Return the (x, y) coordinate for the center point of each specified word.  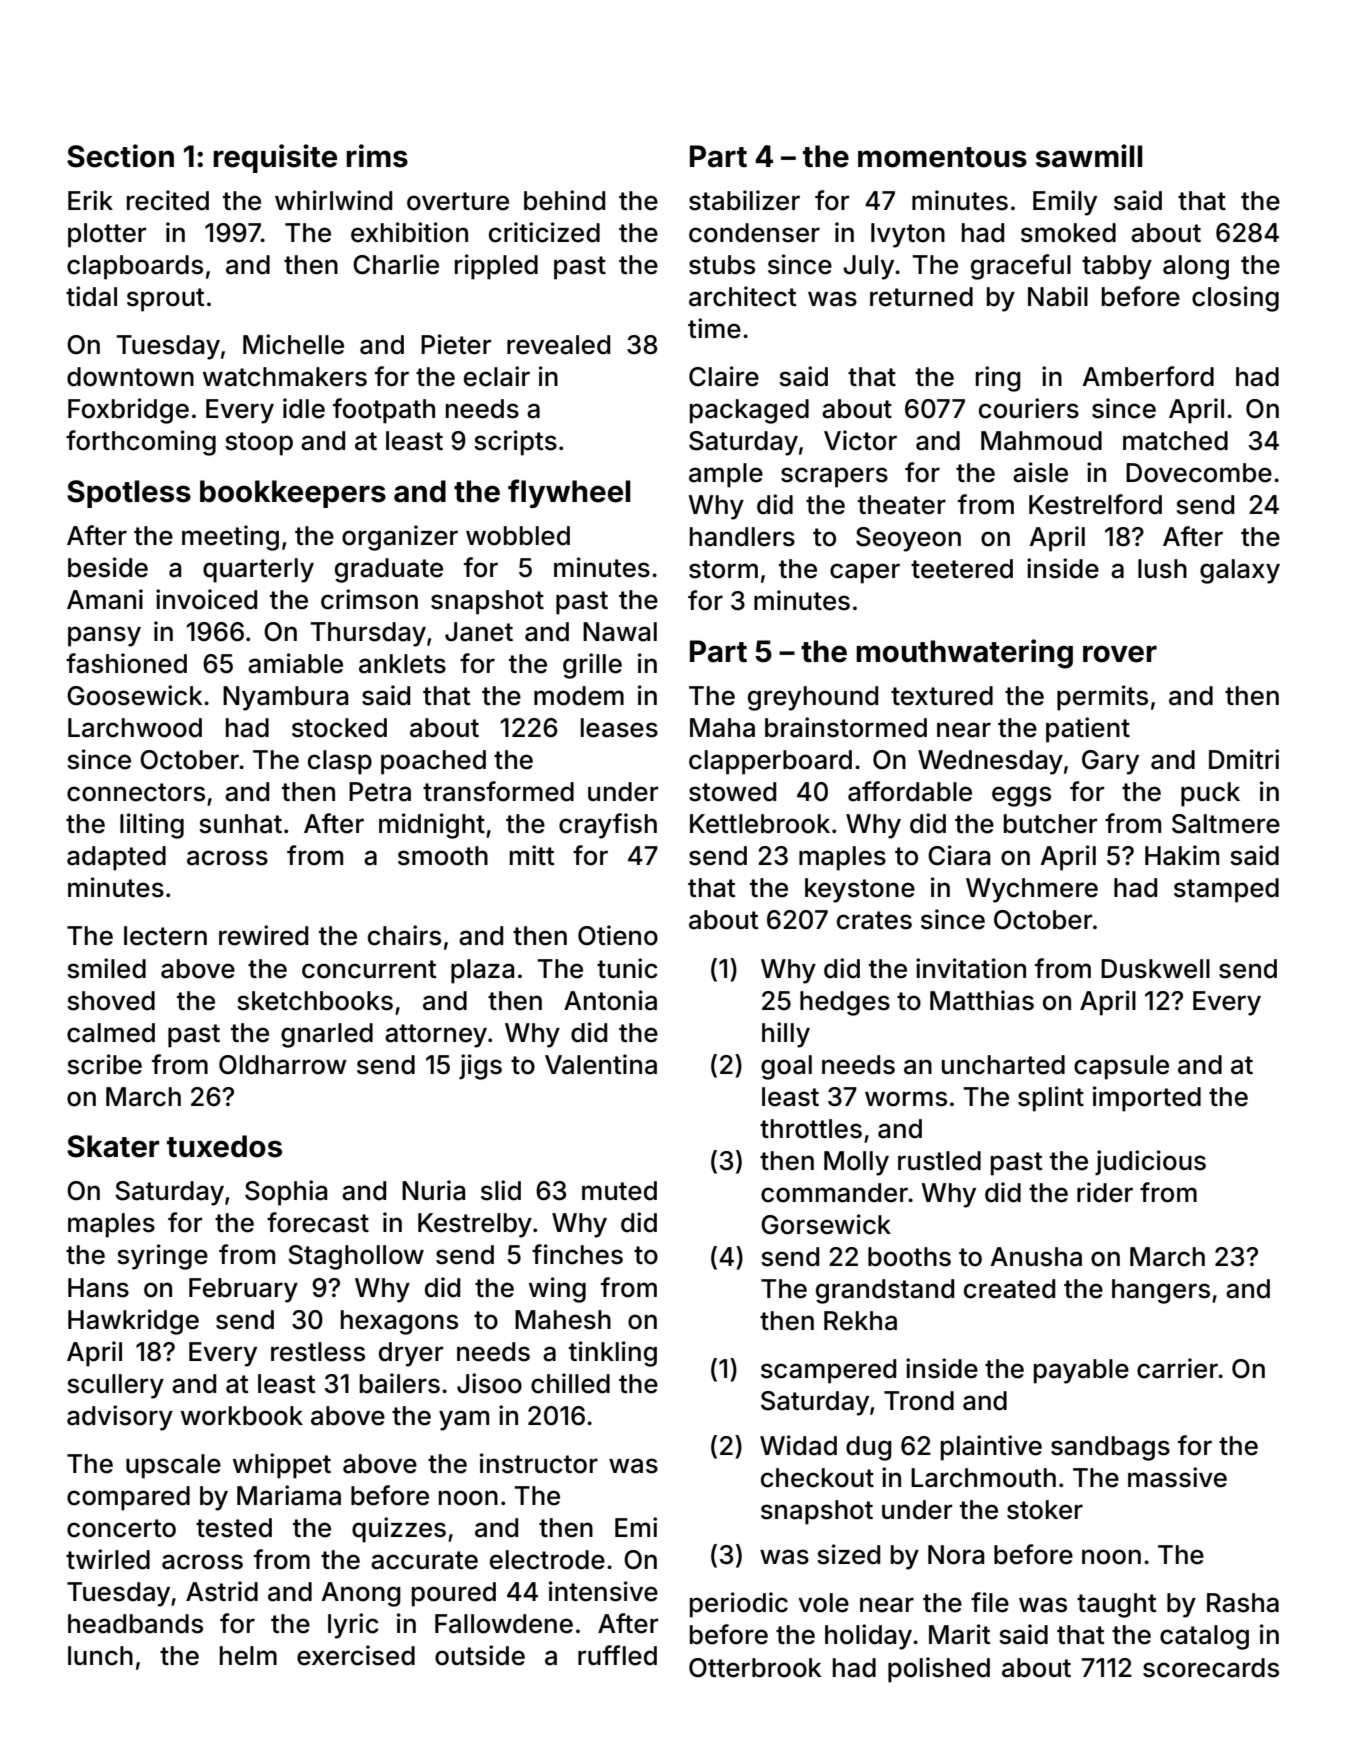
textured (942, 696)
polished (939, 1670)
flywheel (569, 493)
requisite (275, 158)
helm (248, 1656)
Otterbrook (755, 1668)
